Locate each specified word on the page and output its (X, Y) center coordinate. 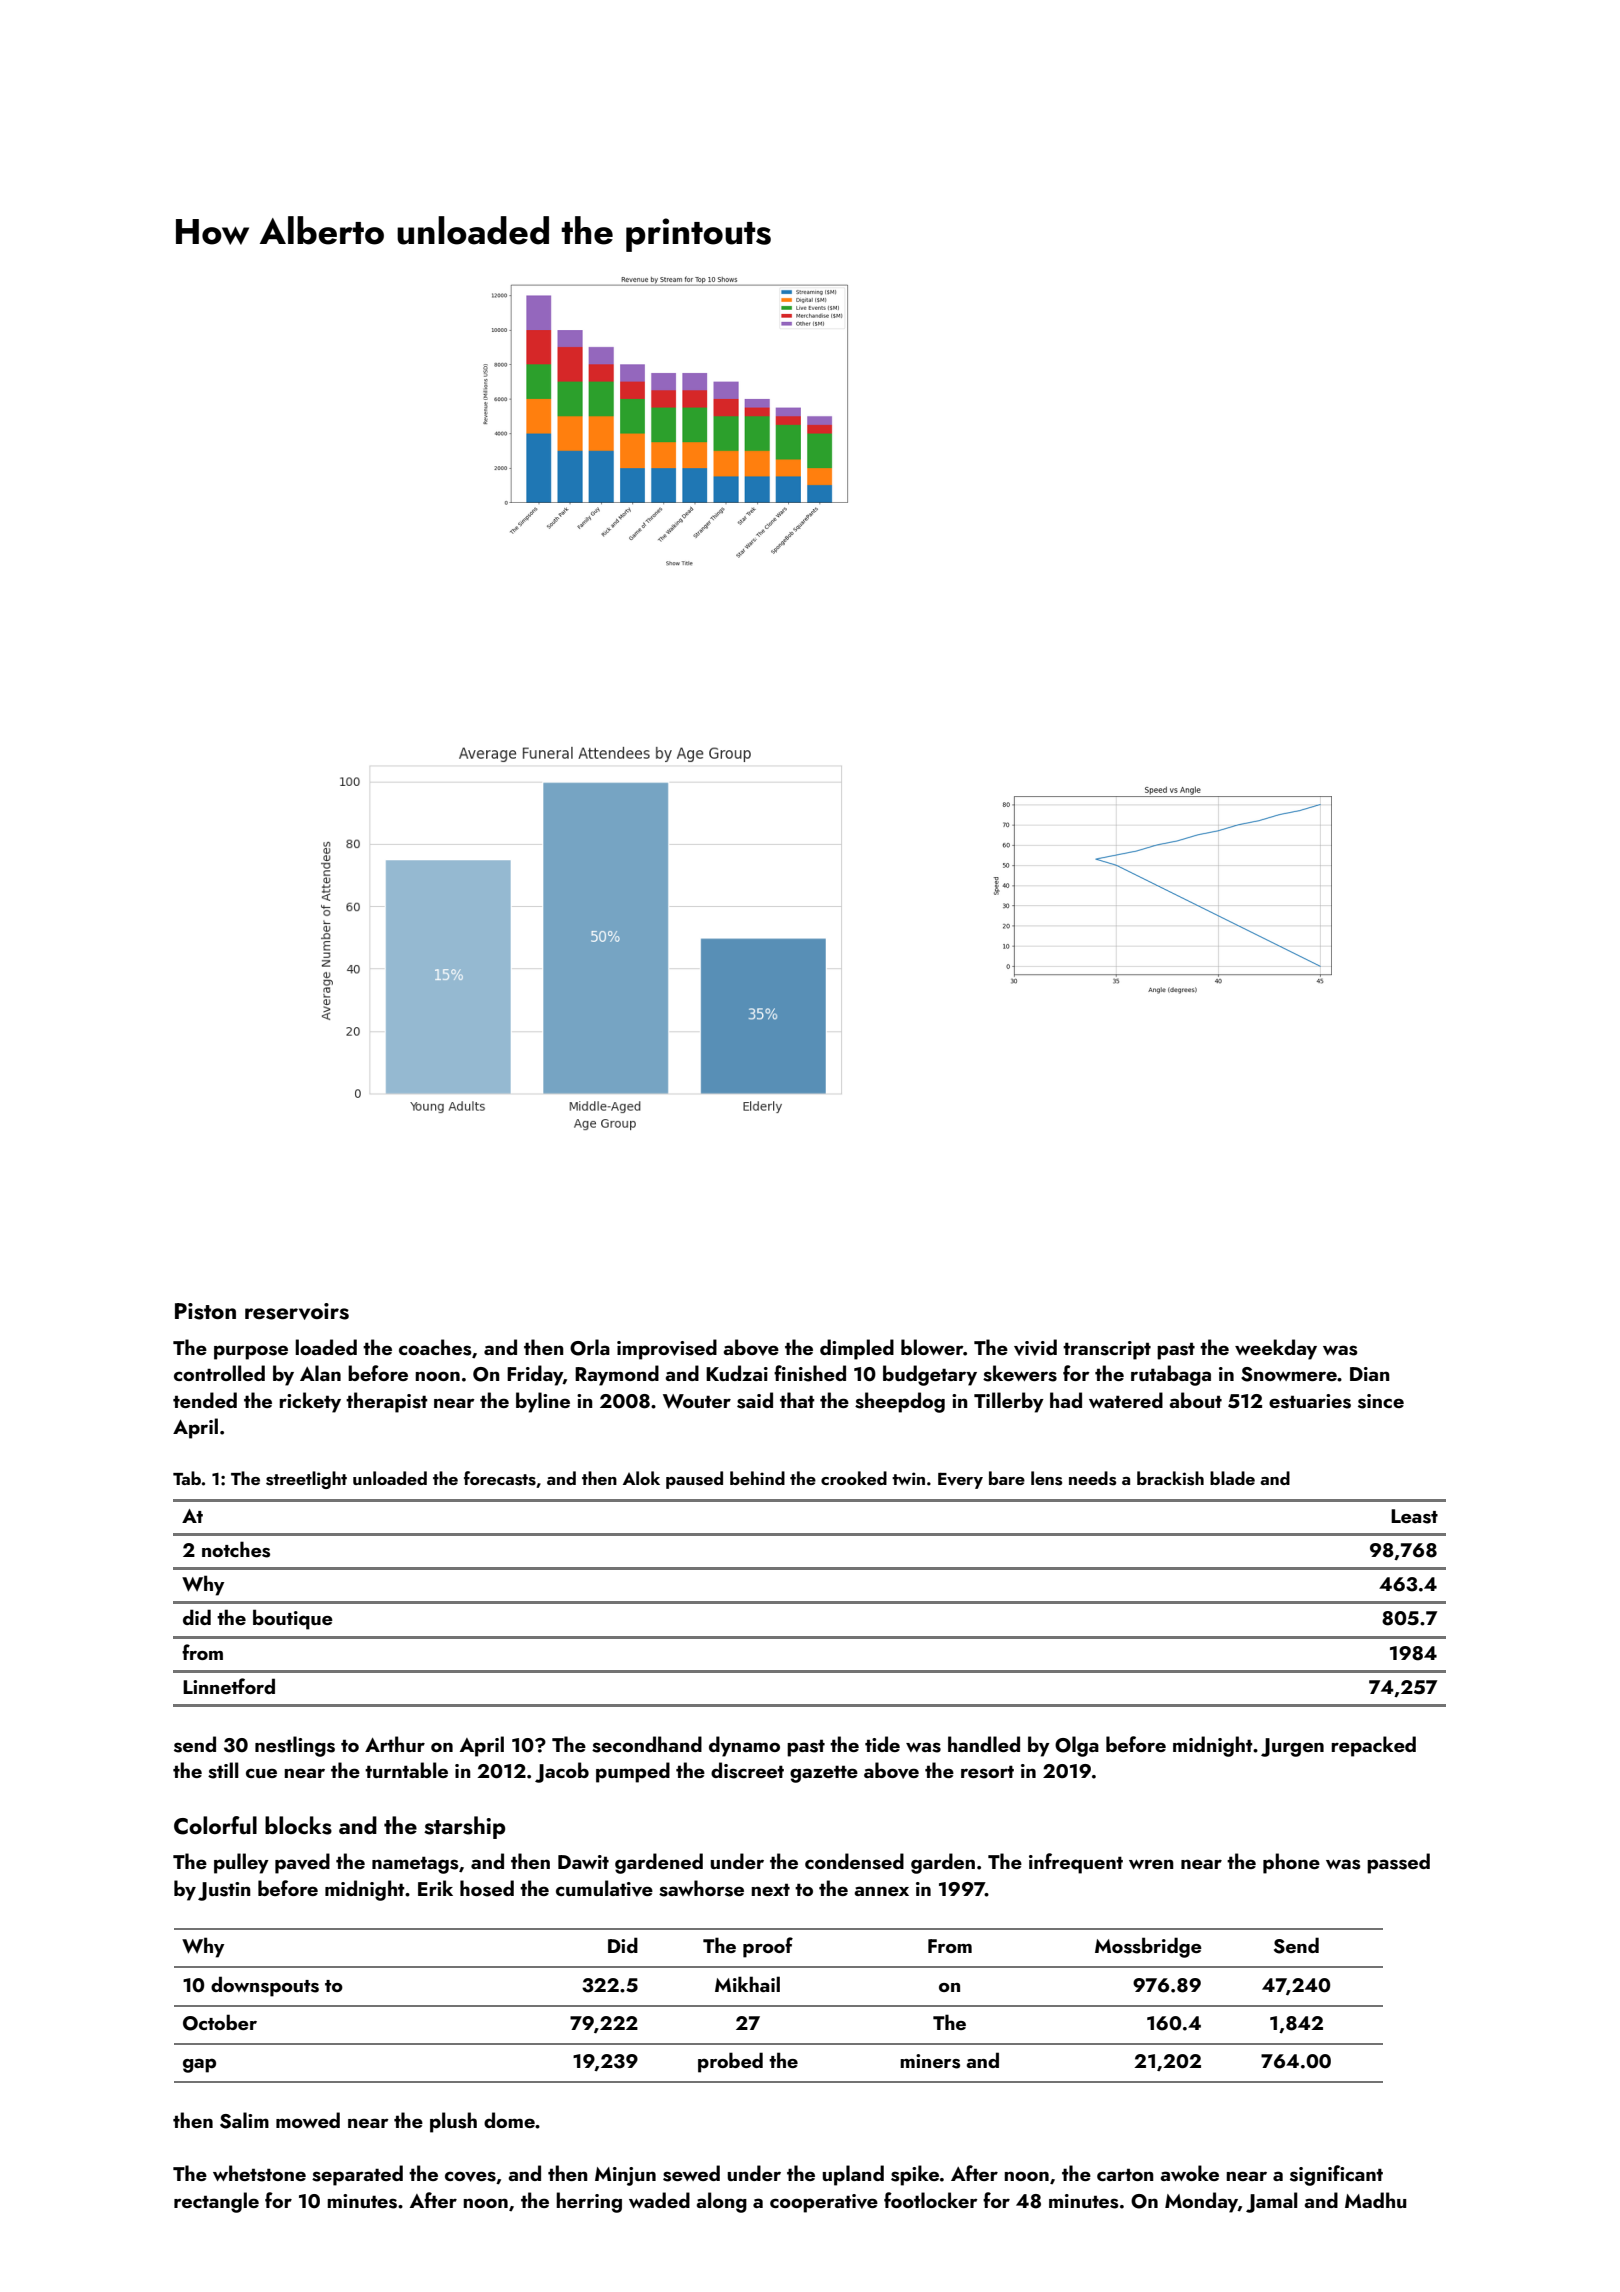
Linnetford (229, 1686)
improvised (667, 1349)
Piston (205, 1311)
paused (694, 1480)
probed (730, 2062)
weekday (1276, 1349)
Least (1414, 1516)
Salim (244, 2120)
